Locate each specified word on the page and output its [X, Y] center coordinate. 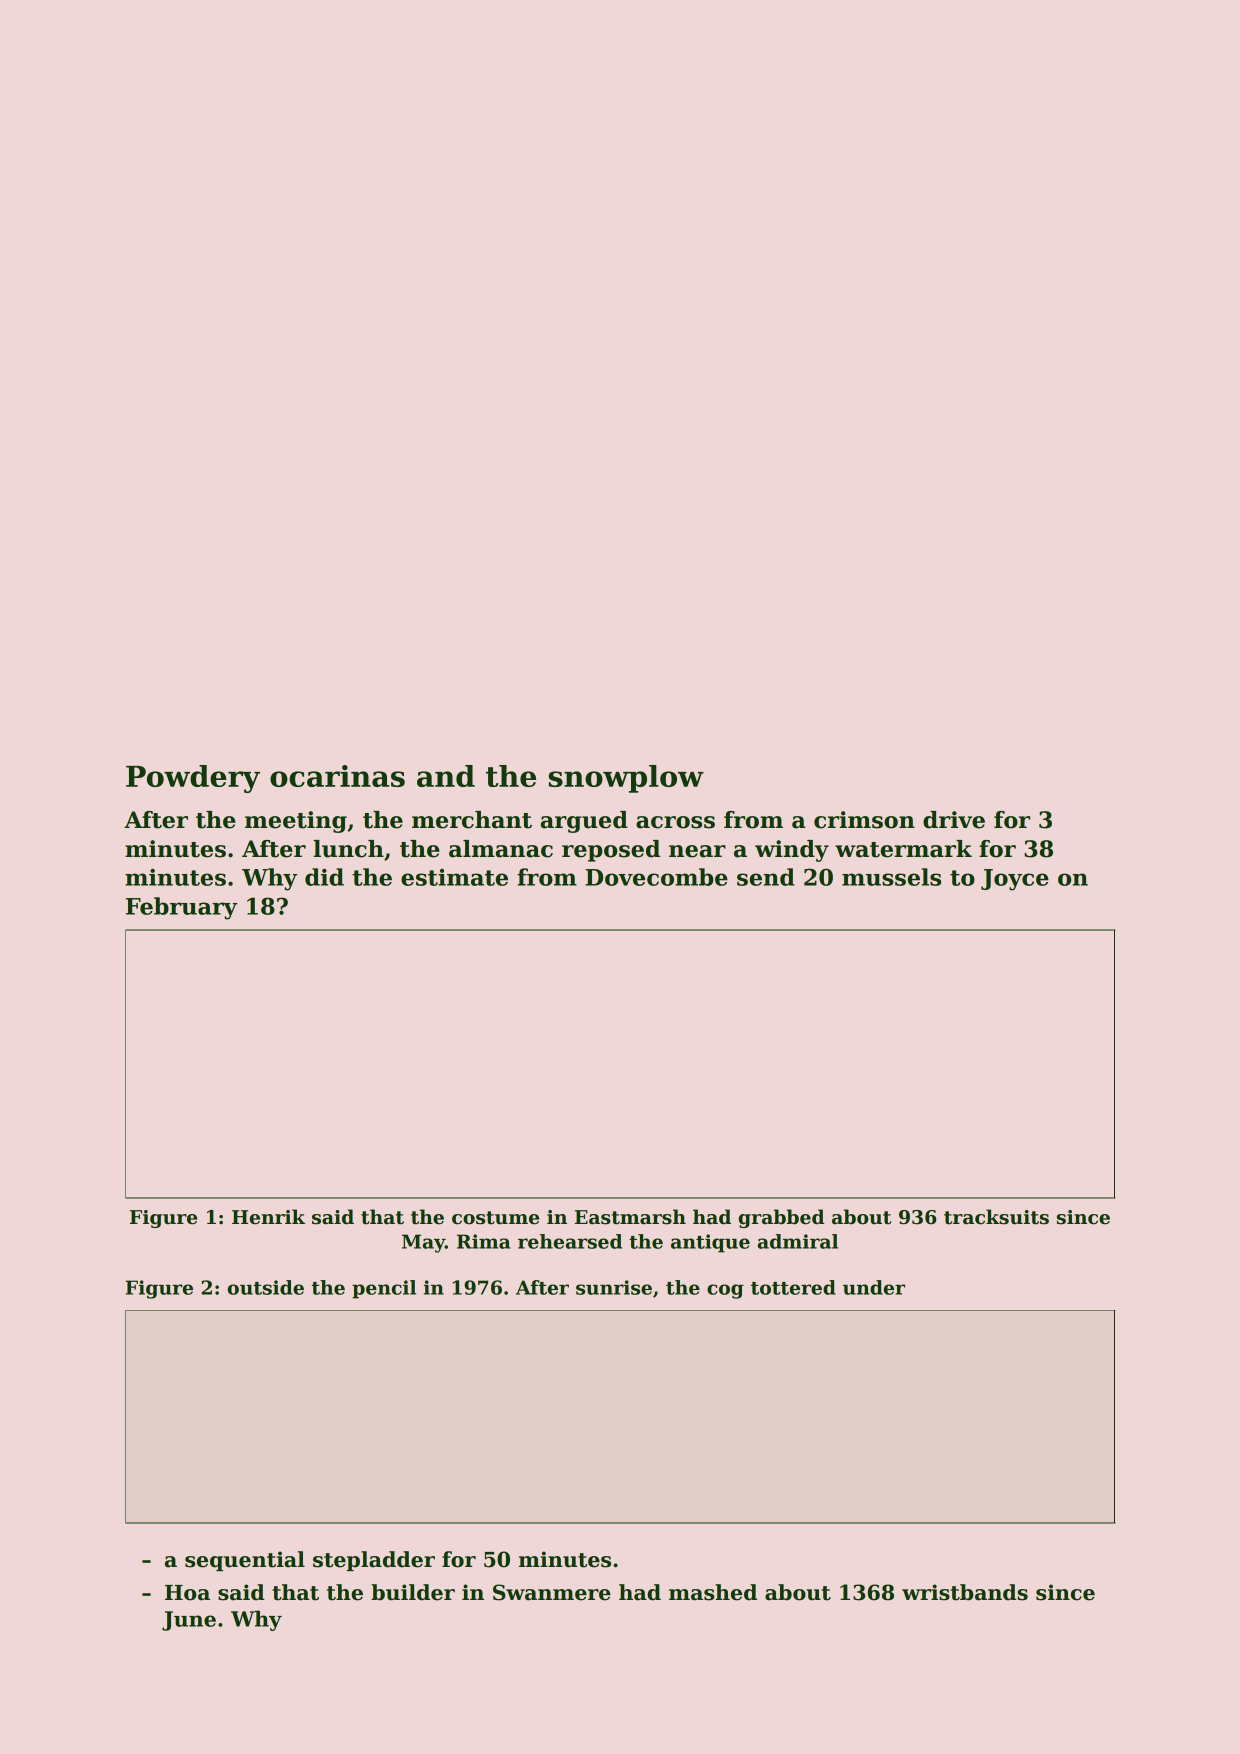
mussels [891, 877]
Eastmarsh [630, 1217]
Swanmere [552, 1592]
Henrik [268, 1217]
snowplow [626, 779]
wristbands [965, 1592]
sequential [245, 1561]
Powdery [193, 779]
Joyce [1015, 880]
